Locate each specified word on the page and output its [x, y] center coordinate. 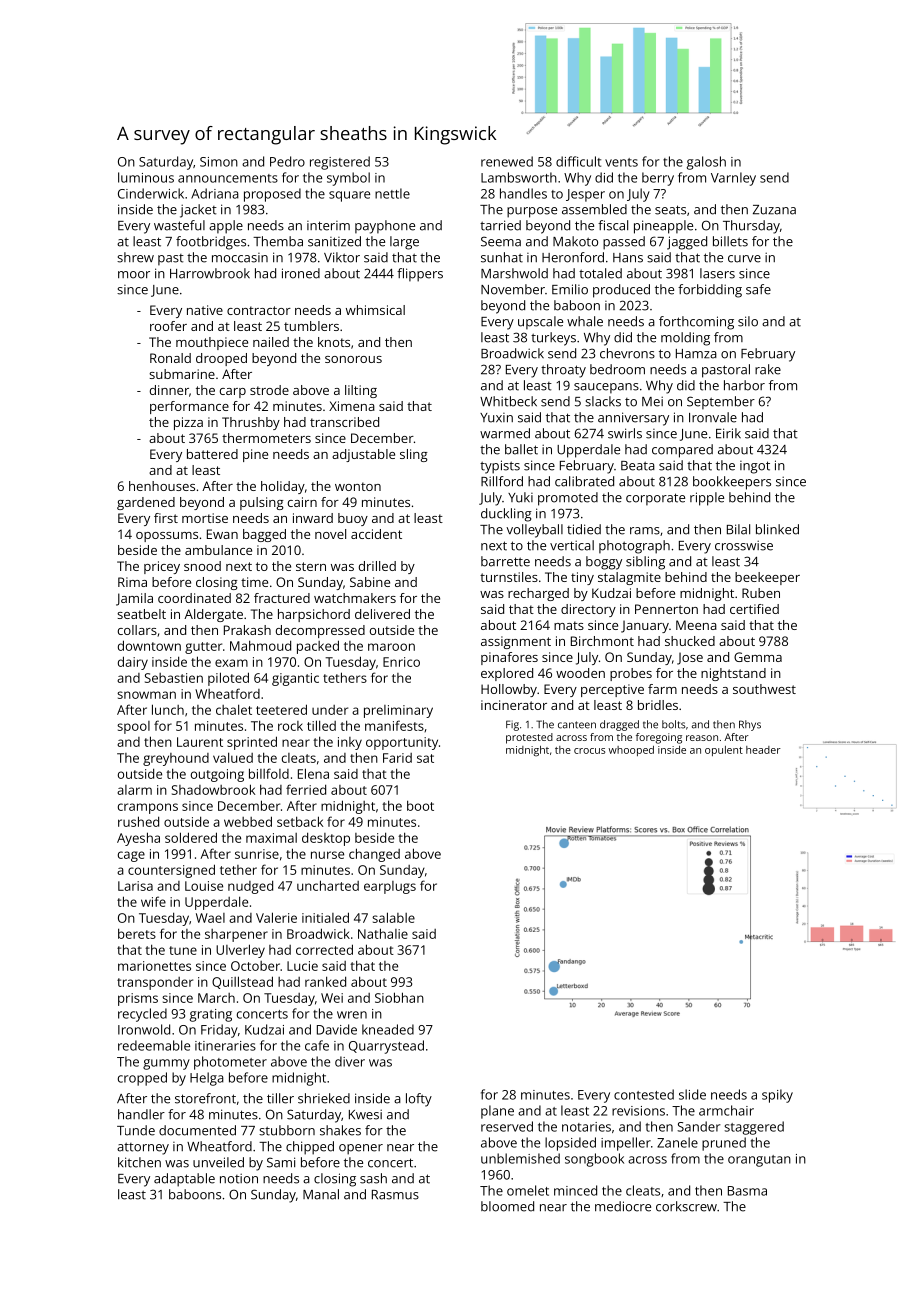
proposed [272, 195]
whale [585, 321]
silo [748, 321]
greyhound [176, 759]
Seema [501, 241]
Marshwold [514, 273]
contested [644, 1094]
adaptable [184, 1180]
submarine [182, 374]
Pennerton [666, 609]
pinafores [509, 658]
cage [131, 856]
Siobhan [399, 997]
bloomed [507, 1206]
